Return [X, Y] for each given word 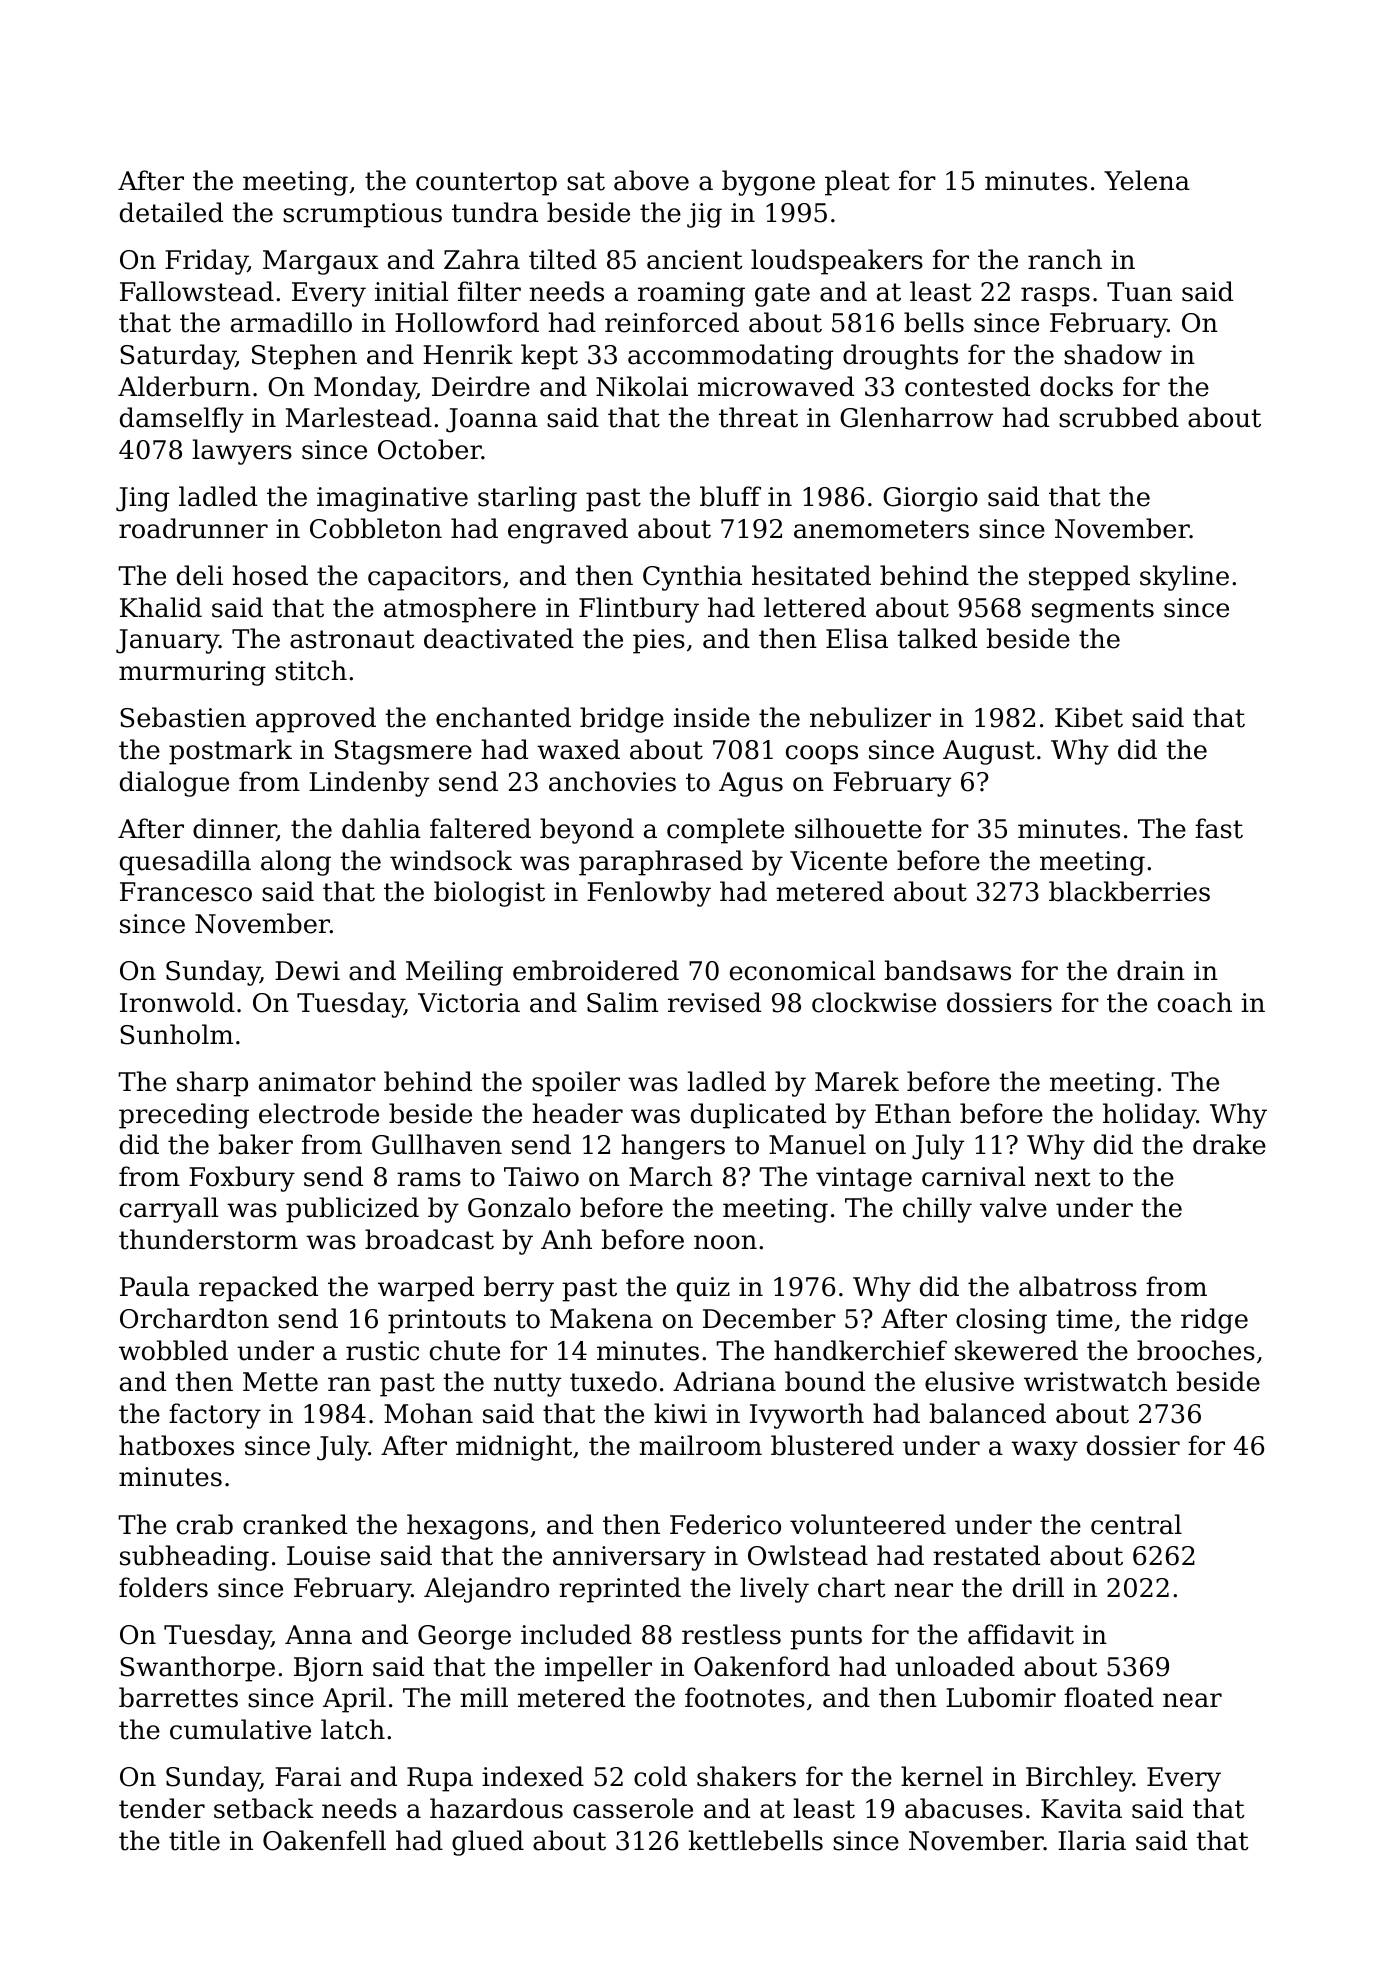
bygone [768, 183]
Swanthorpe [197, 1669]
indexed [533, 1776]
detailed [171, 212]
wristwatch [1095, 1381]
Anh [566, 1239]
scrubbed [1119, 417]
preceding [184, 1116]
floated [1109, 1697]
